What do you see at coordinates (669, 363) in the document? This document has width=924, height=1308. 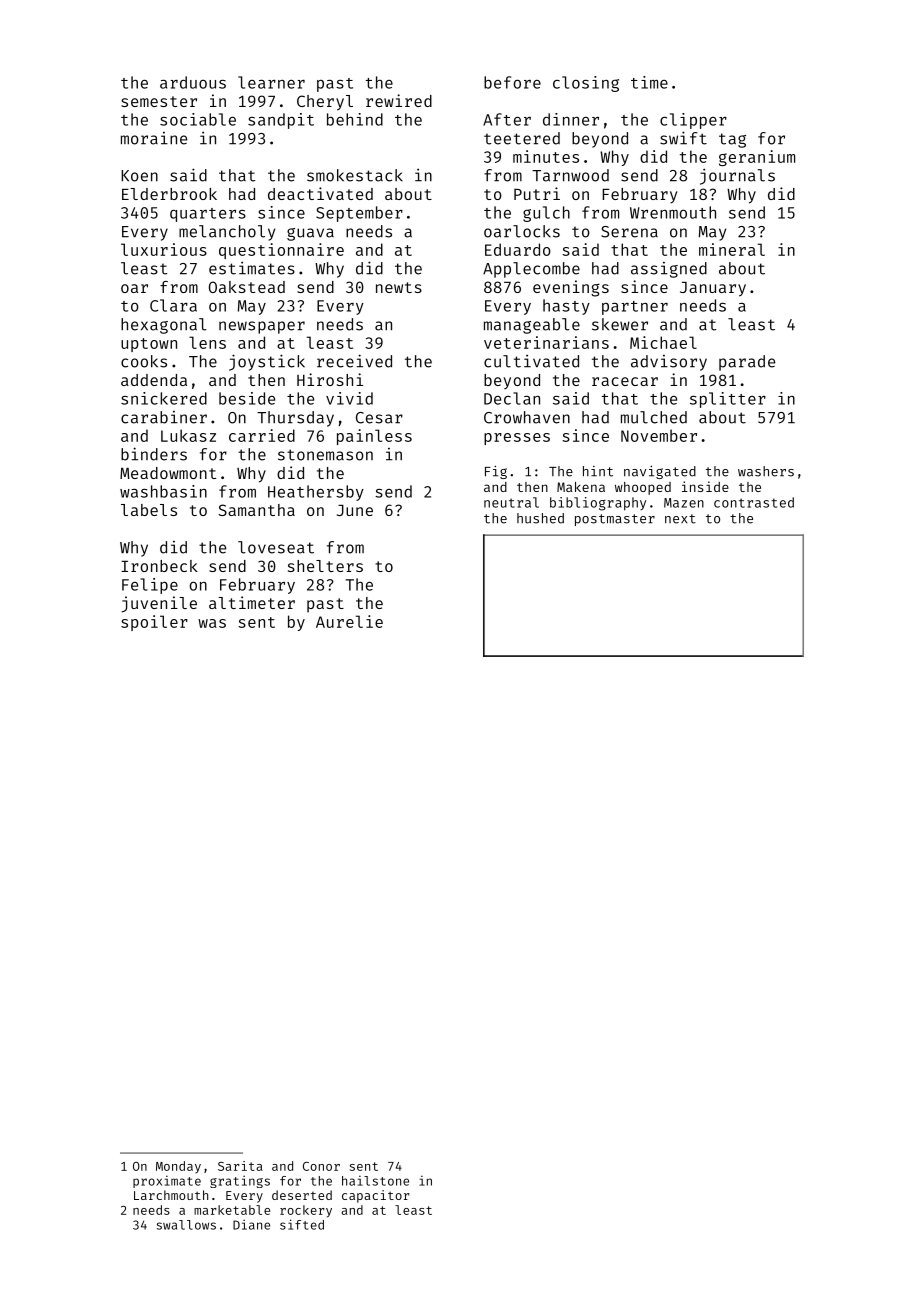 I see `advisory` at bounding box center [669, 363].
